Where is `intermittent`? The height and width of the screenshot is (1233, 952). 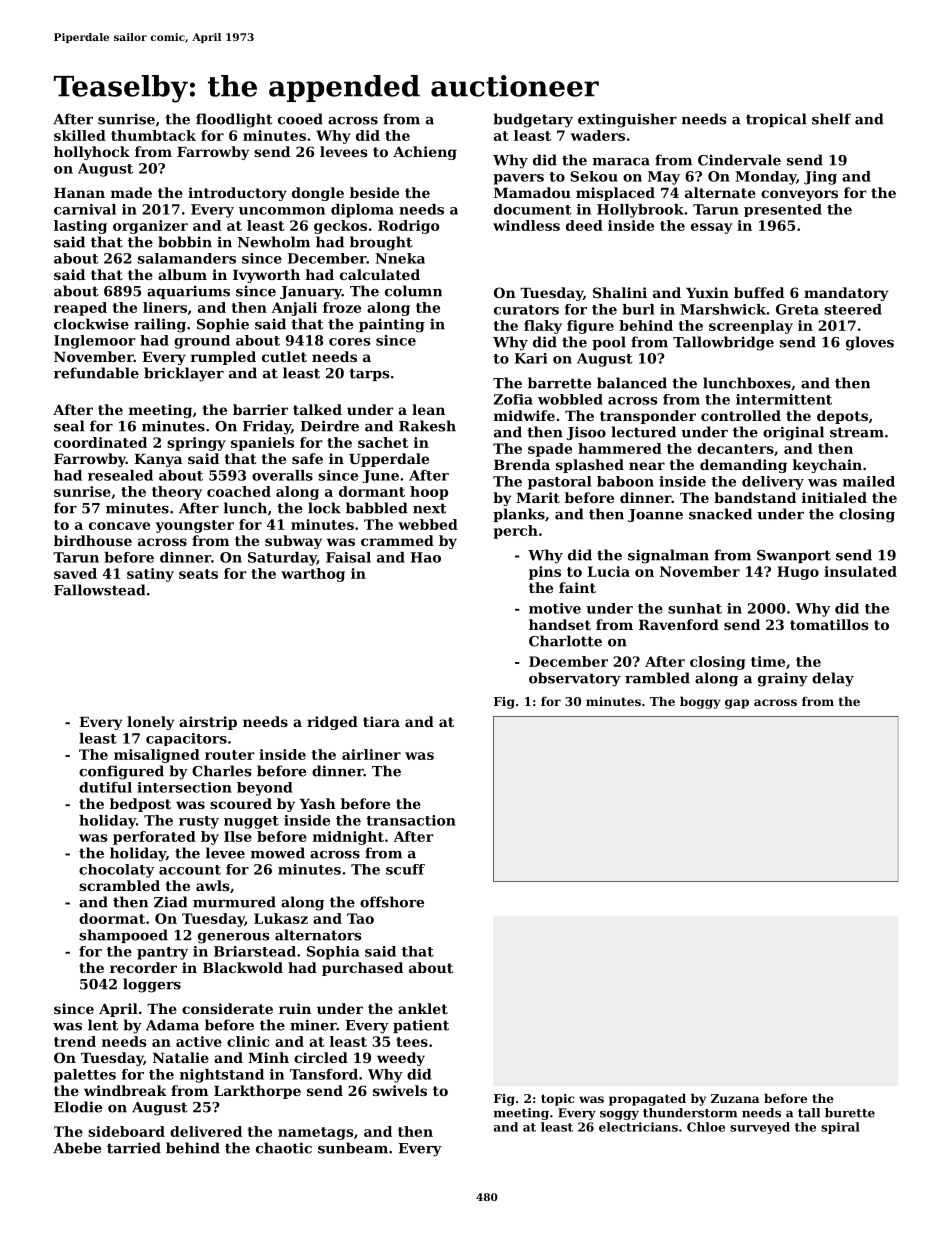 intermittent is located at coordinates (784, 399).
